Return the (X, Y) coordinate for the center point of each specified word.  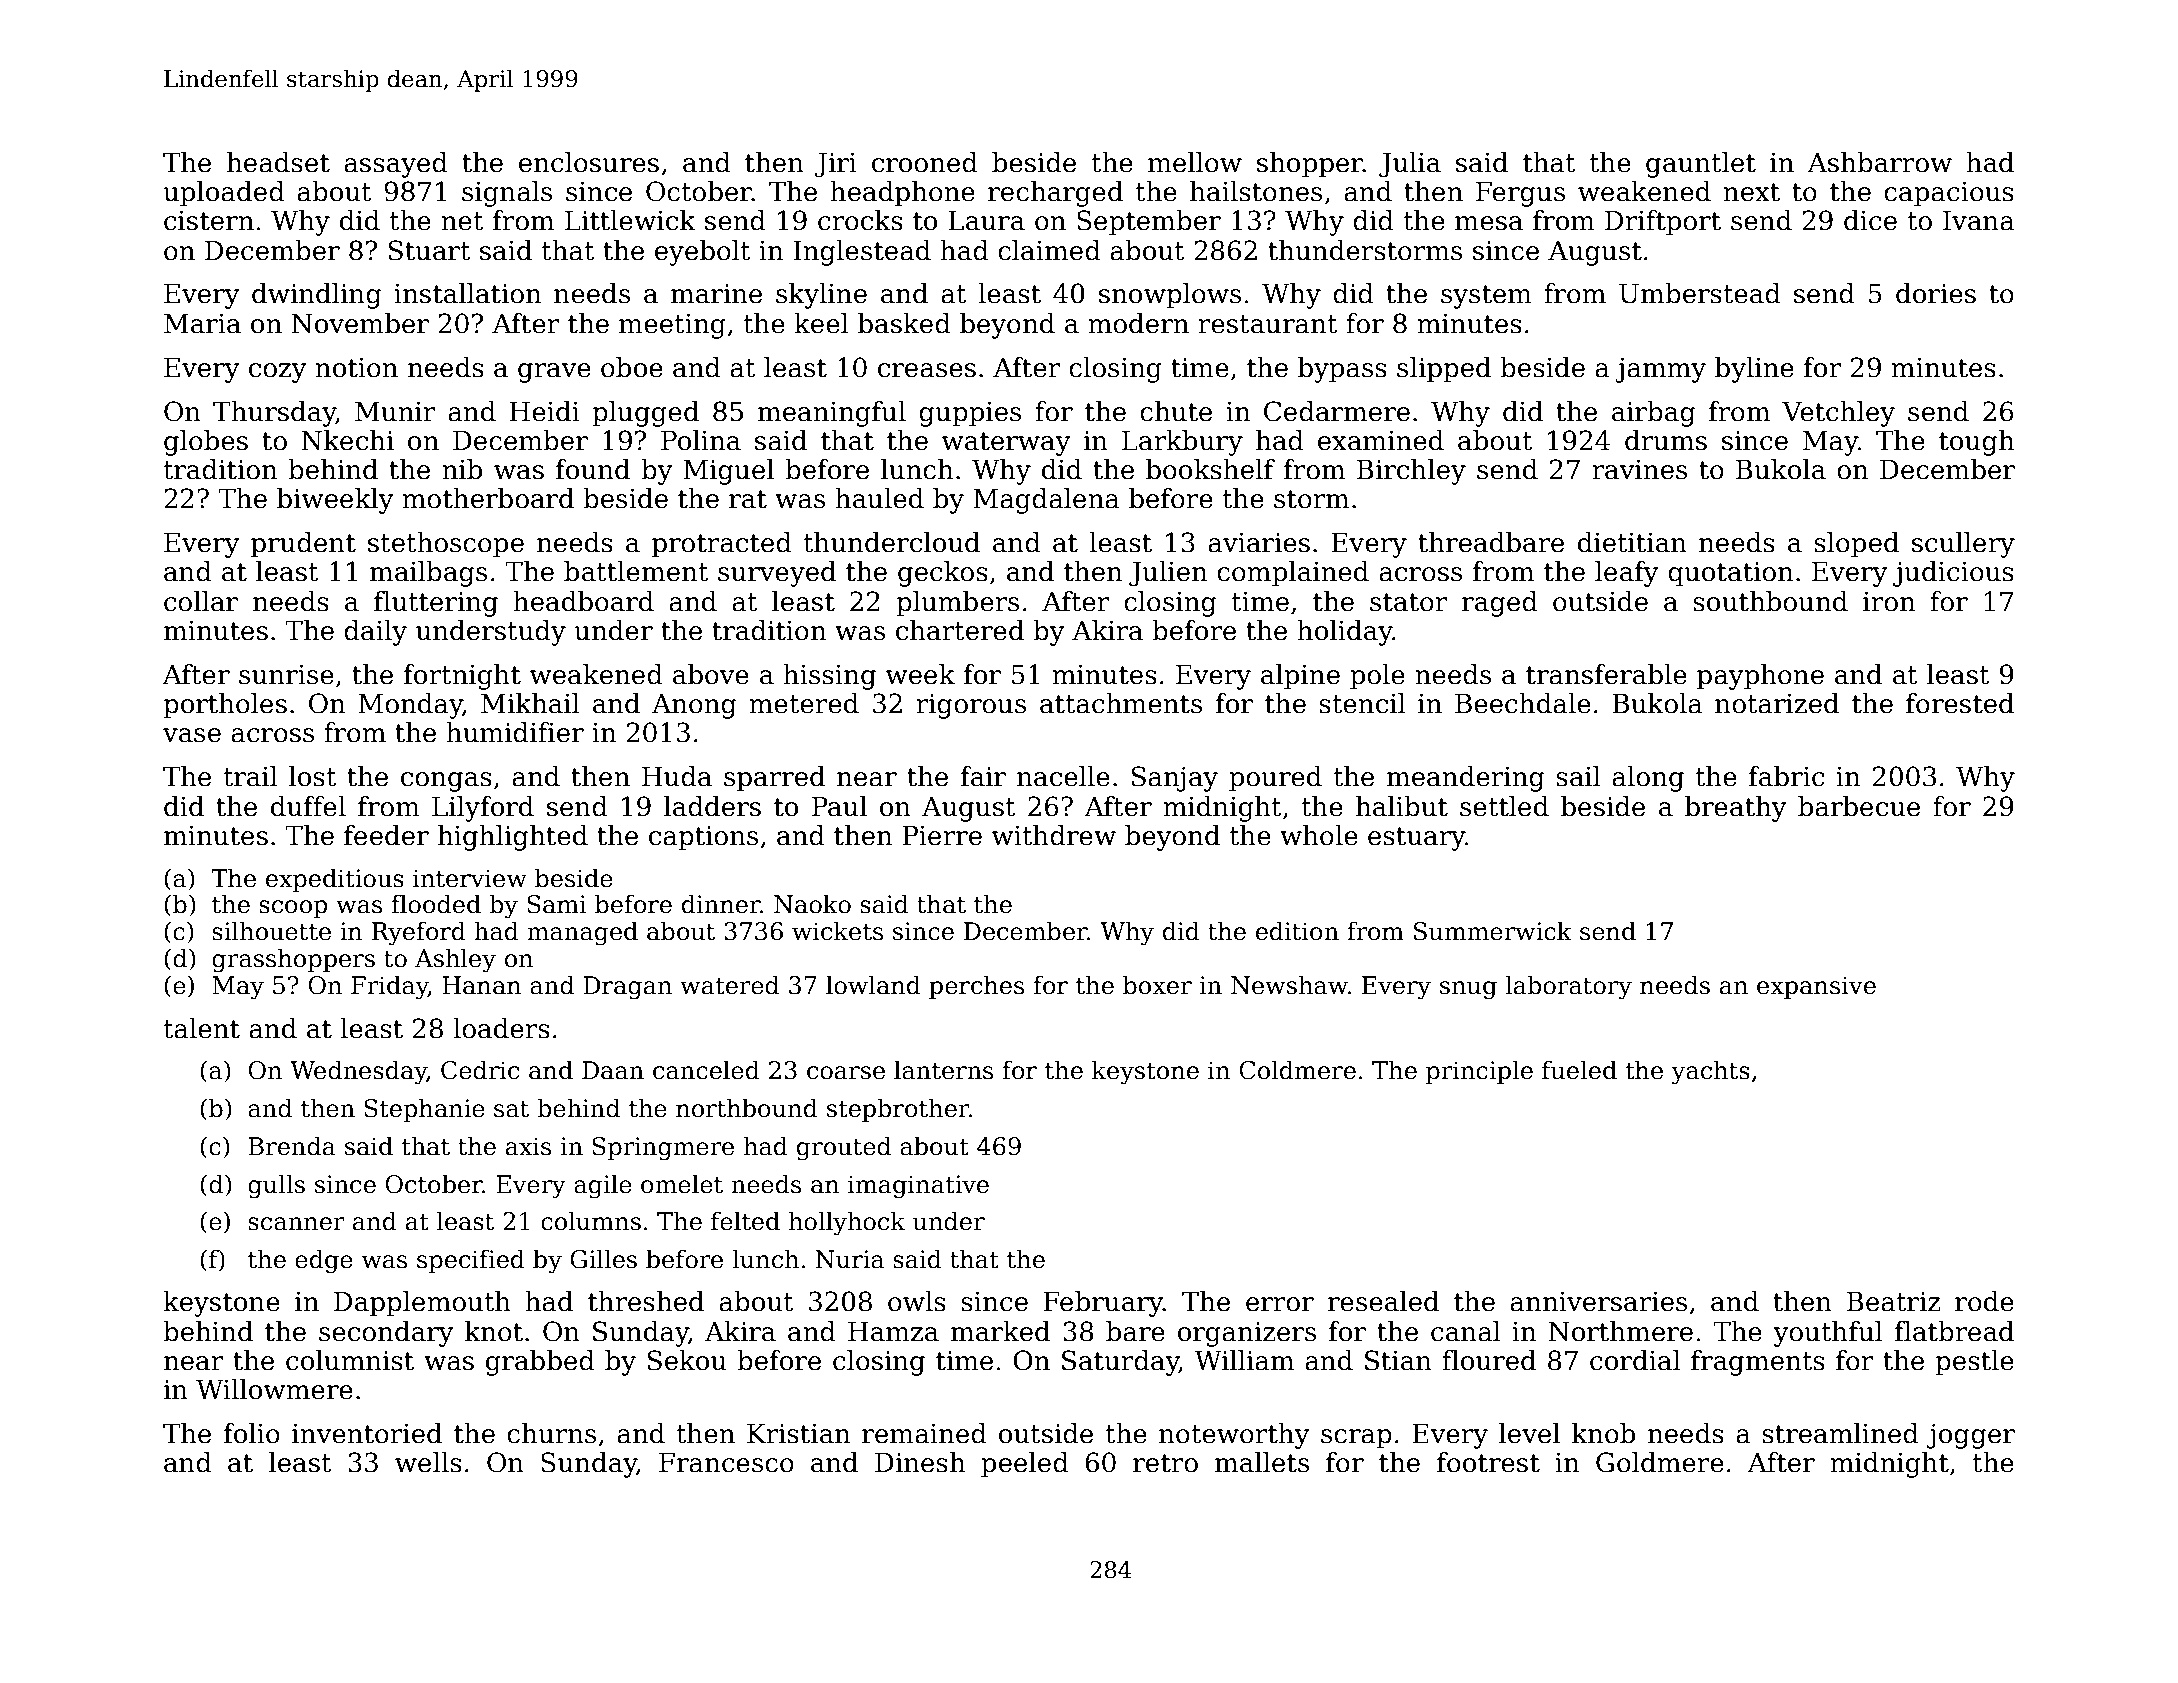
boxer (1157, 985)
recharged (1055, 194)
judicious (1953, 574)
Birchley (1411, 472)
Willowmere (274, 1389)
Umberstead (1700, 293)
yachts (1710, 1072)
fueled (1579, 1070)
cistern (209, 221)
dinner (721, 904)
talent (202, 1028)
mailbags (428, 574)
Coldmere (1297, 1070)
